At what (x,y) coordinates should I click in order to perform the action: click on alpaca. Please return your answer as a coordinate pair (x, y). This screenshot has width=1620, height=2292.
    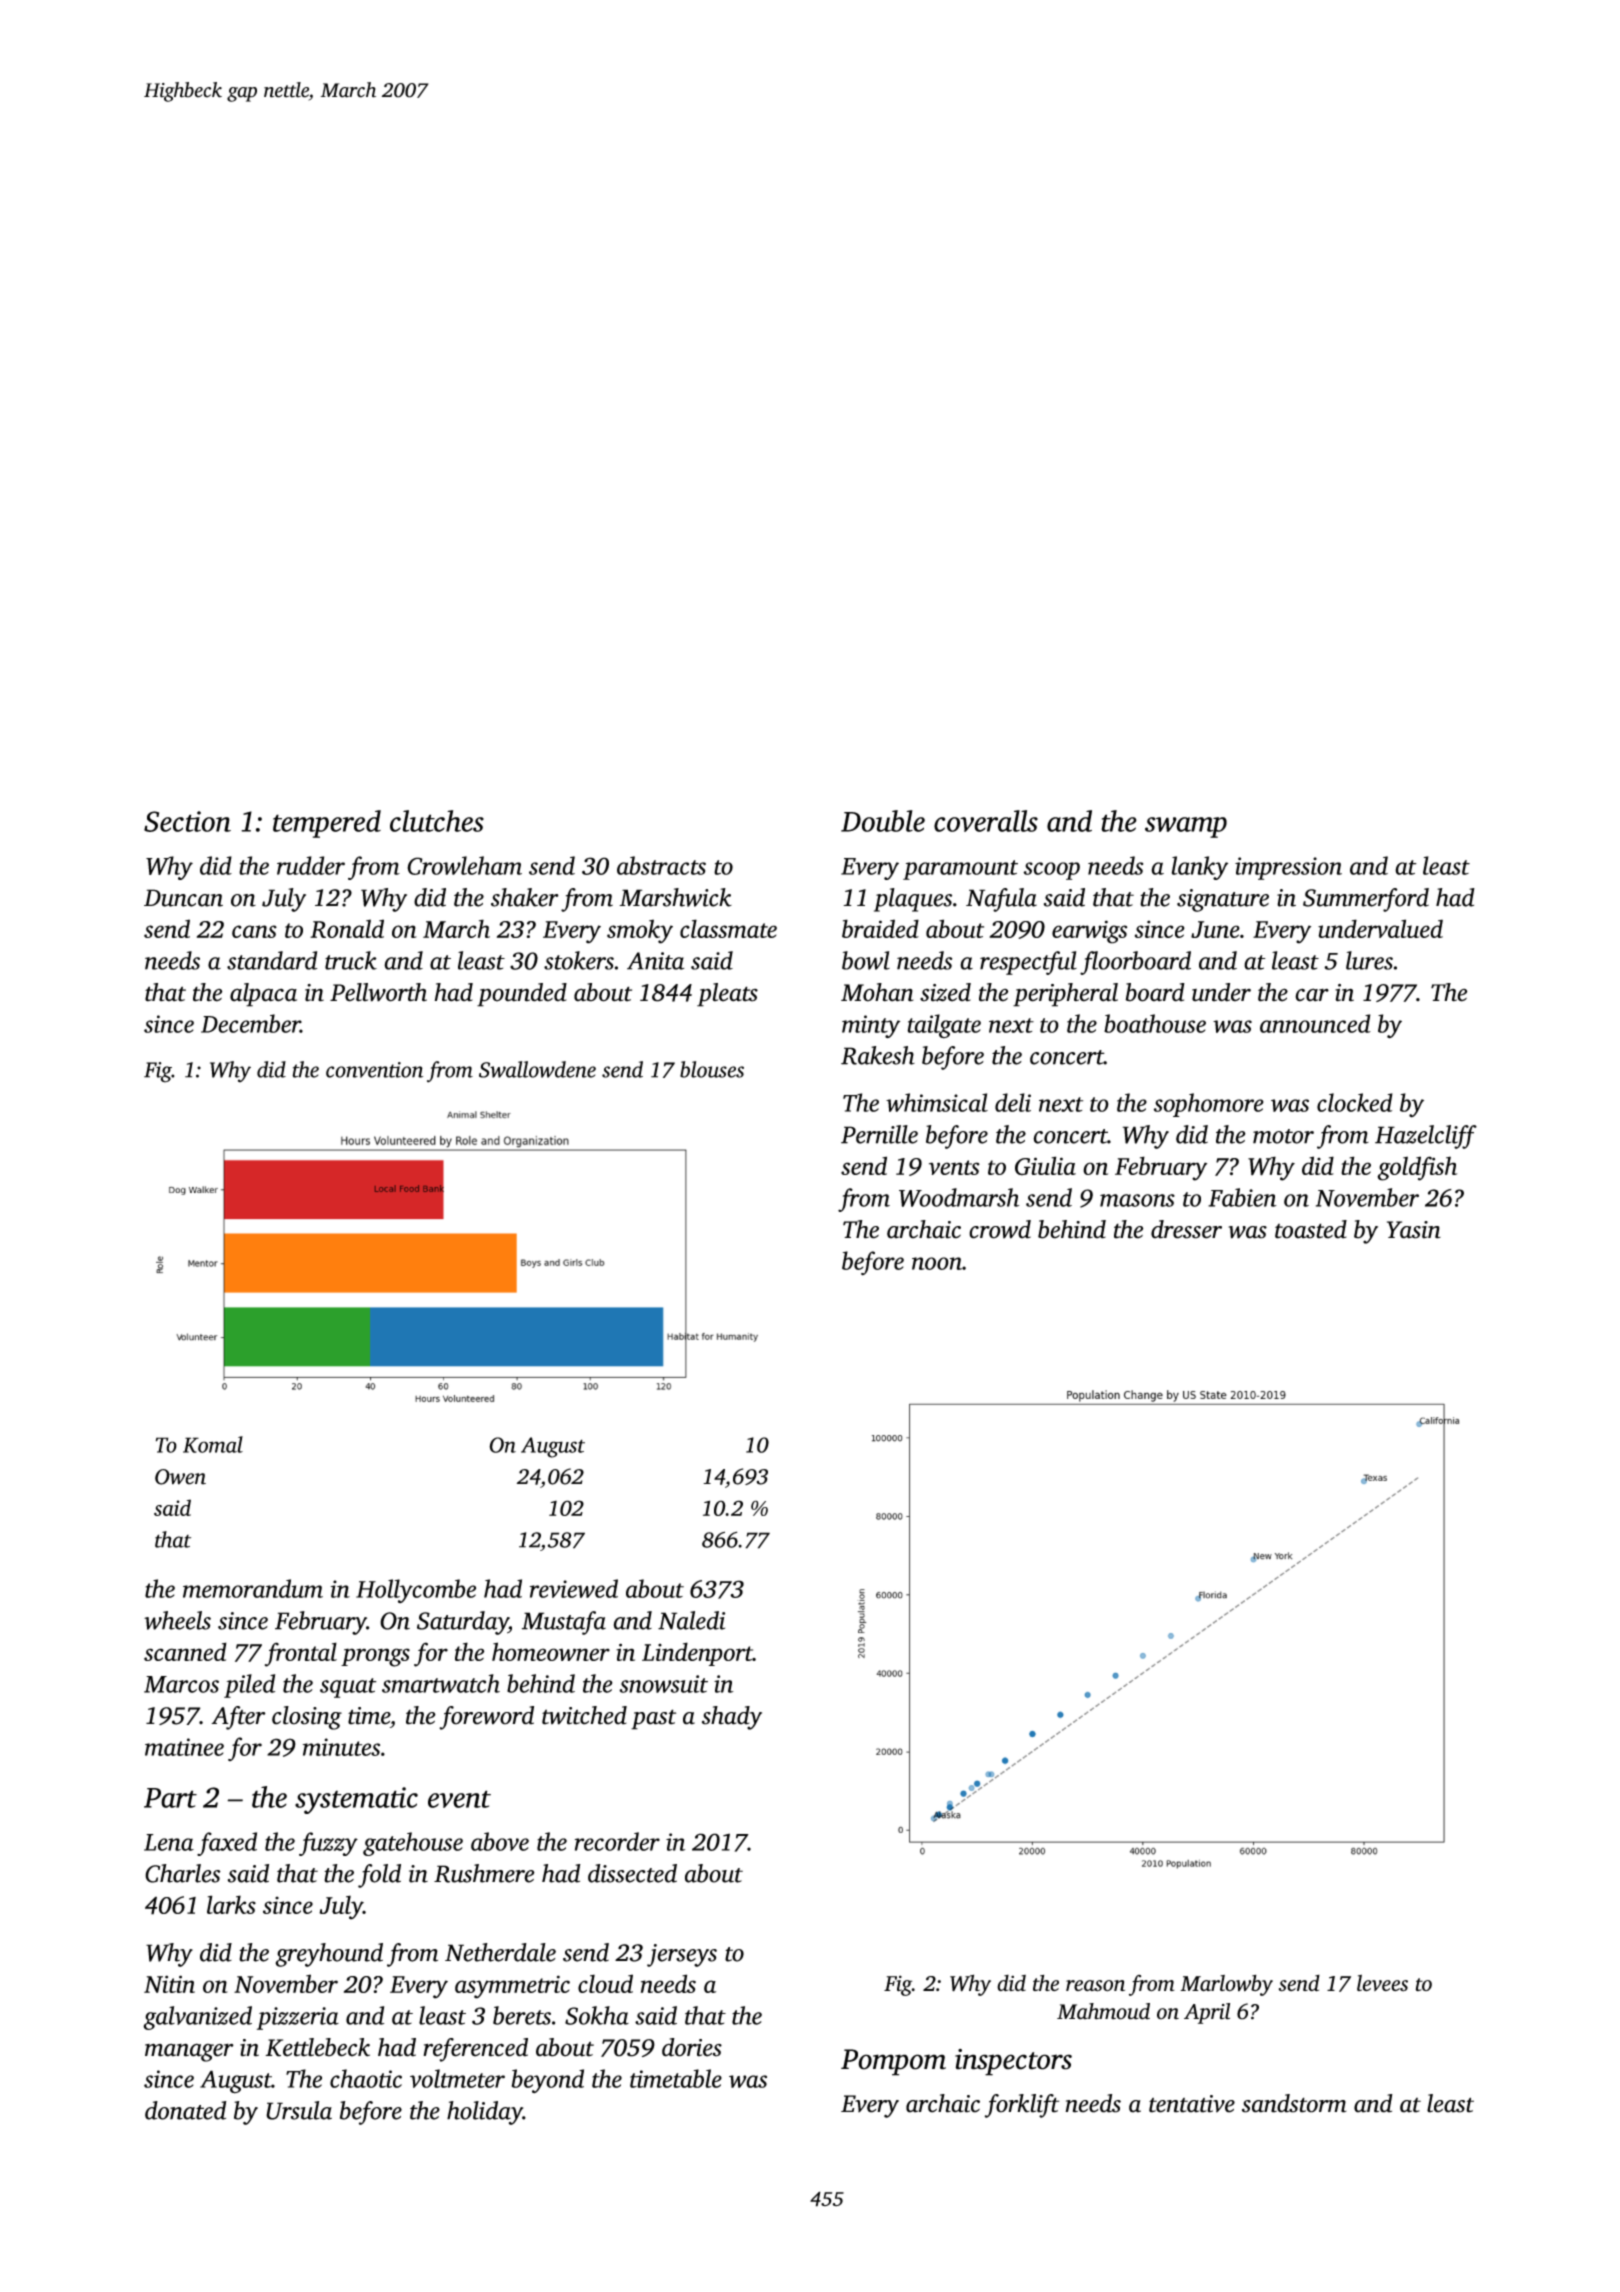
    Looking at the image, I should click on (263, 995).
